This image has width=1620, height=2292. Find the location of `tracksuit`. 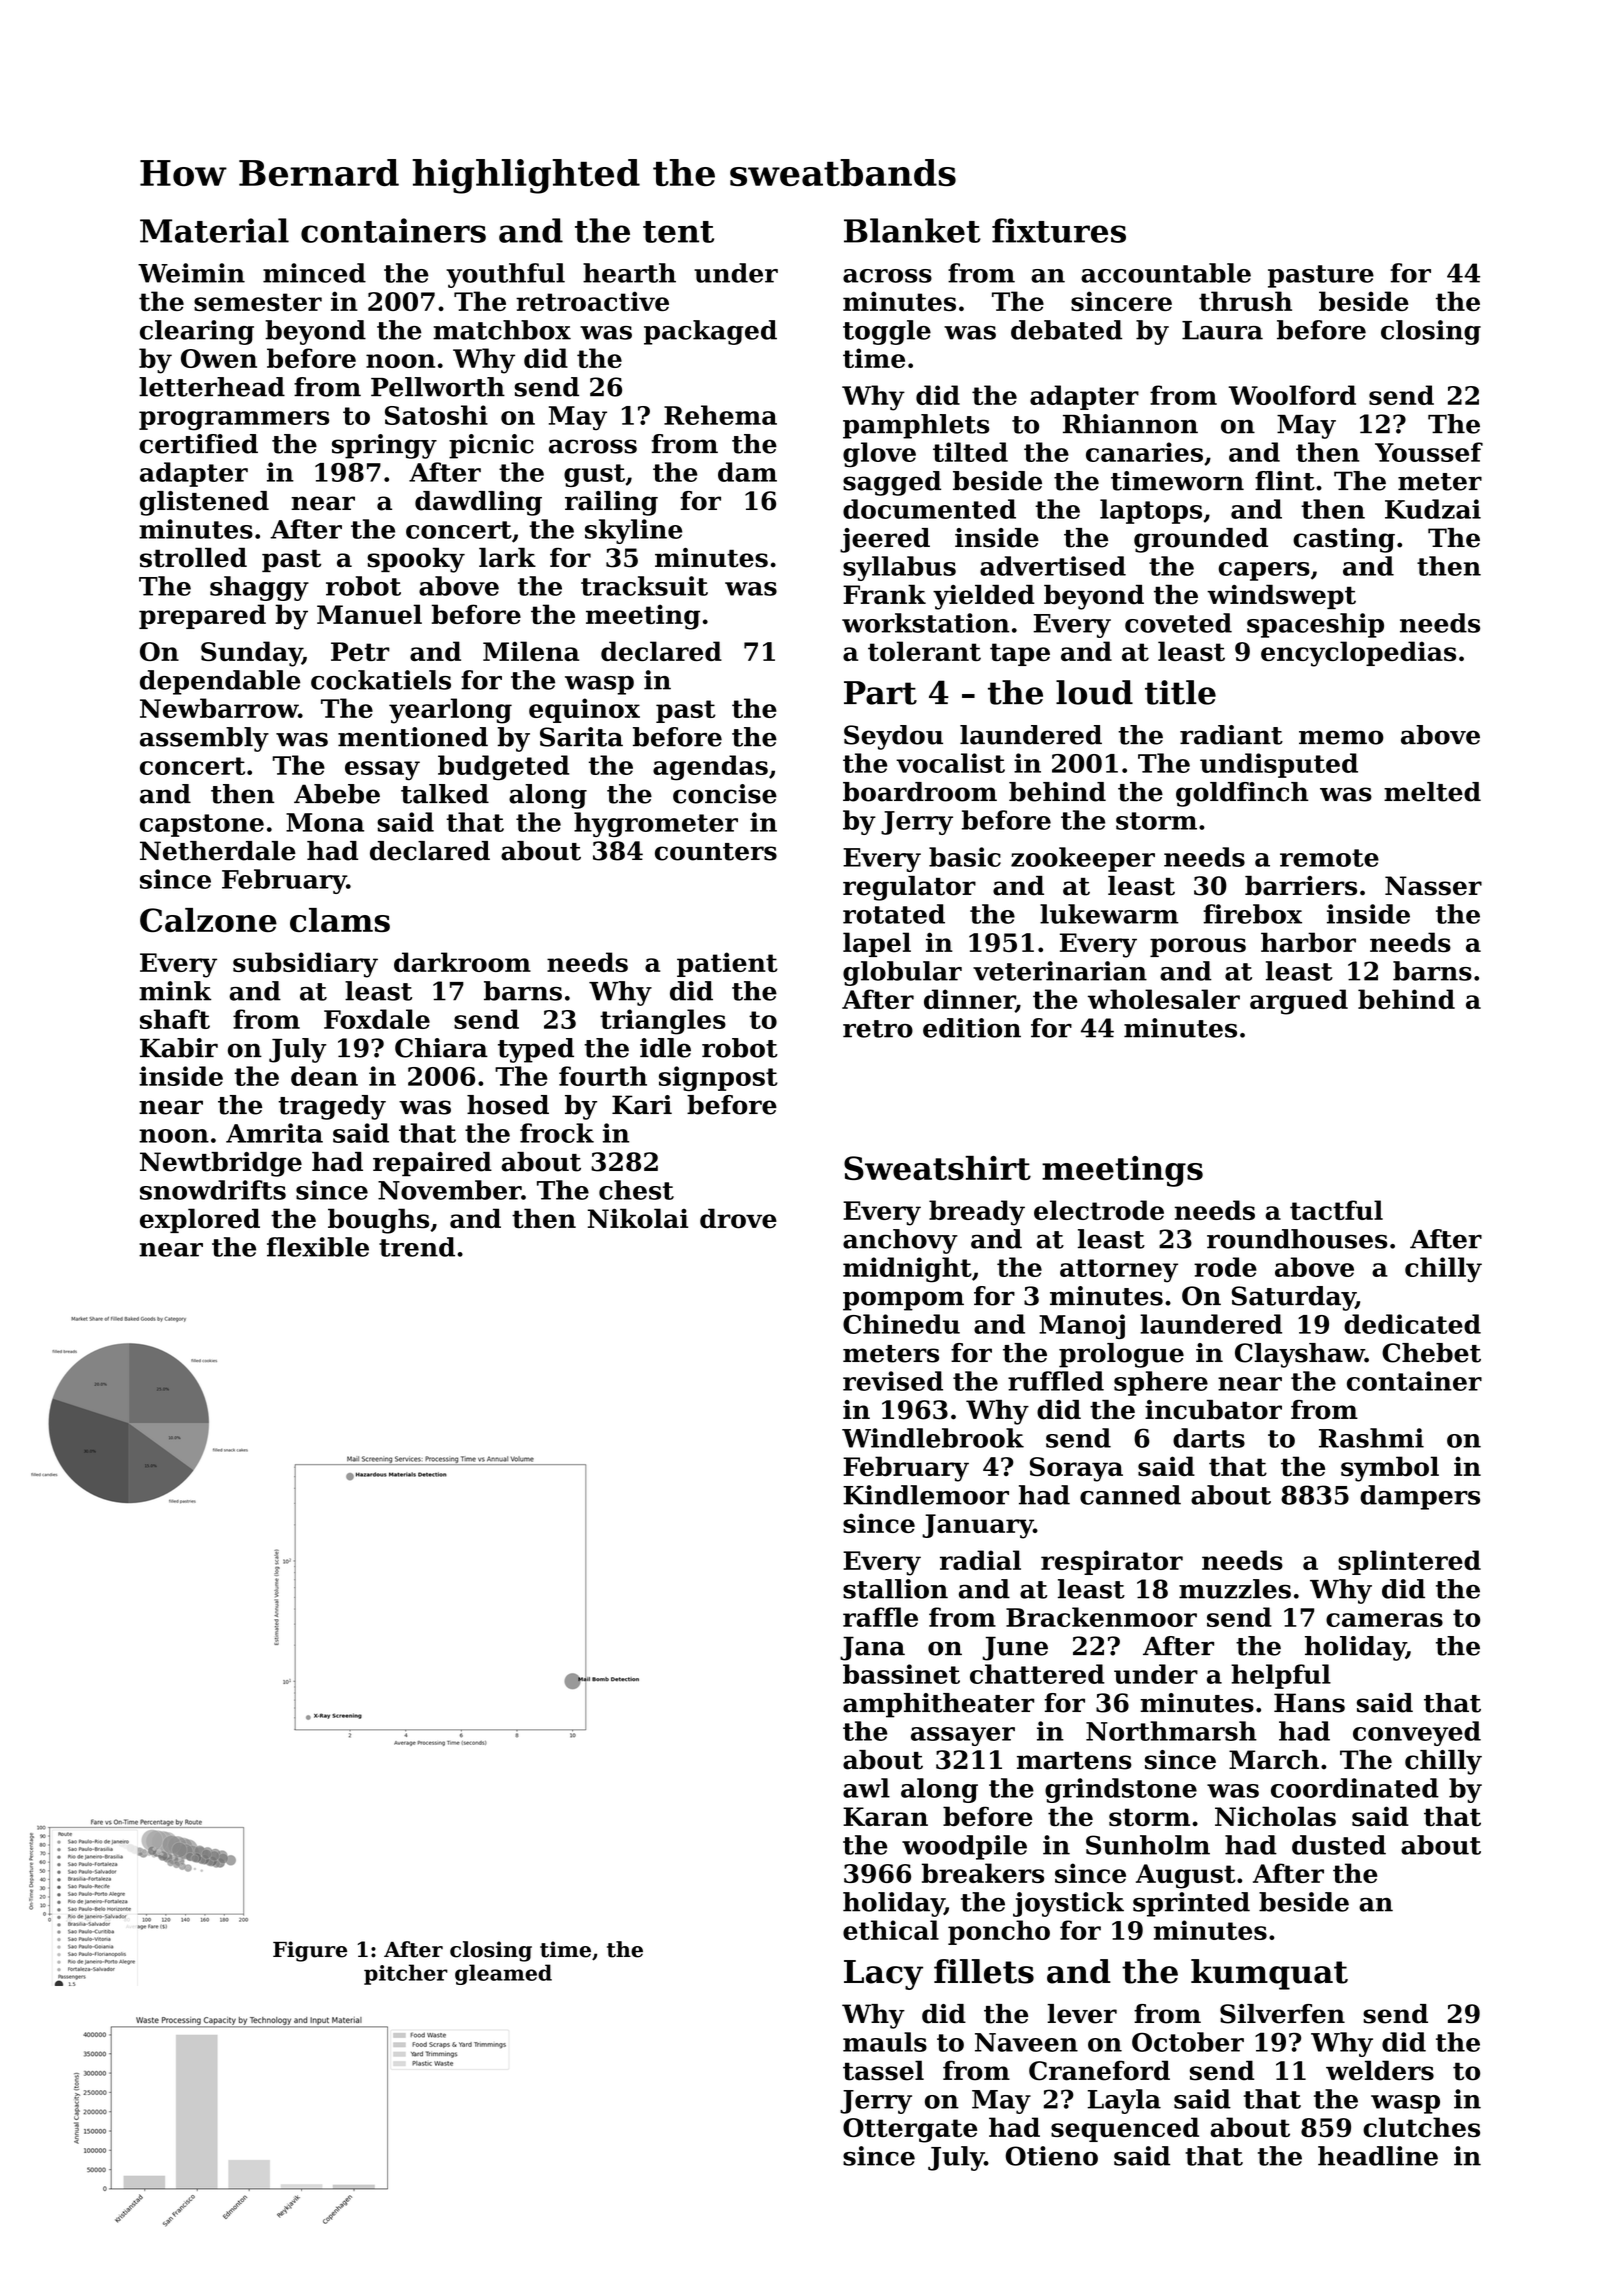

tracksuit is located at coordinates (644, 586).
